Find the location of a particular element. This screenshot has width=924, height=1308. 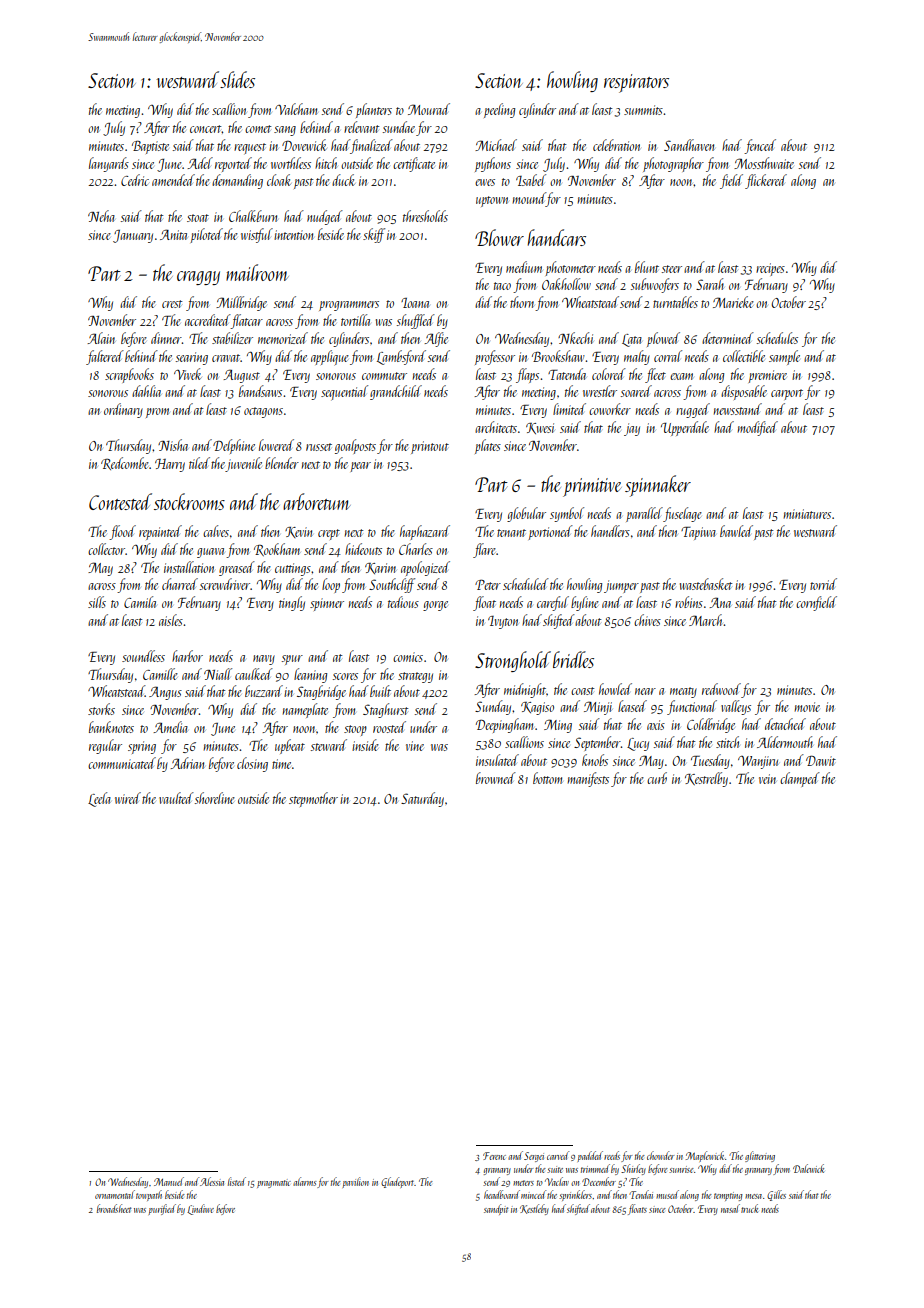

chowder is located at coordinates (660, 1155).
